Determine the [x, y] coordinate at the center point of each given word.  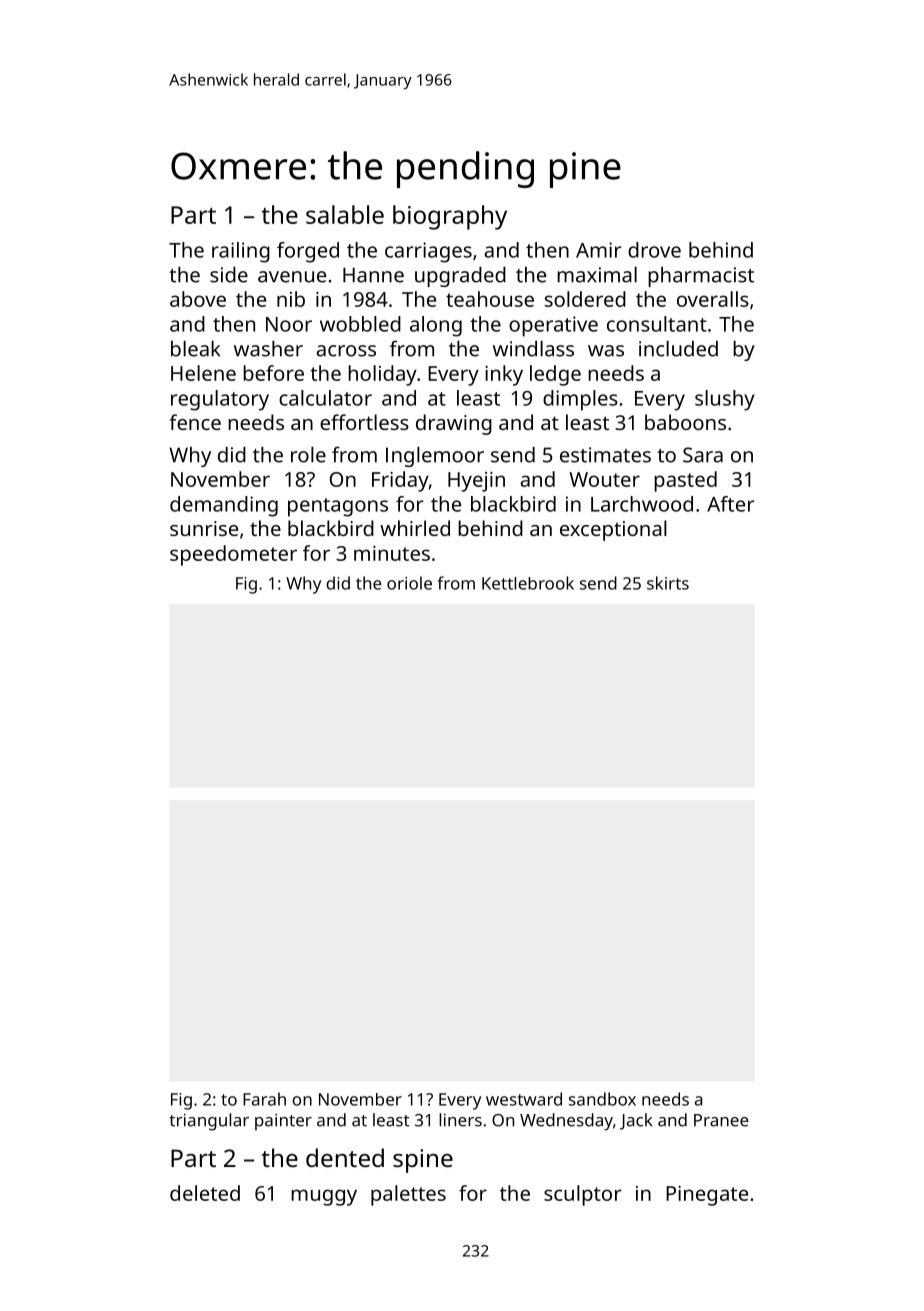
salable [345, 214]
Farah [264, 1099]
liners [460, 1120]
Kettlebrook [528, 583]
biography [450, 217]
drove [654, 250]
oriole [409, 583]
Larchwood [642, 504]
